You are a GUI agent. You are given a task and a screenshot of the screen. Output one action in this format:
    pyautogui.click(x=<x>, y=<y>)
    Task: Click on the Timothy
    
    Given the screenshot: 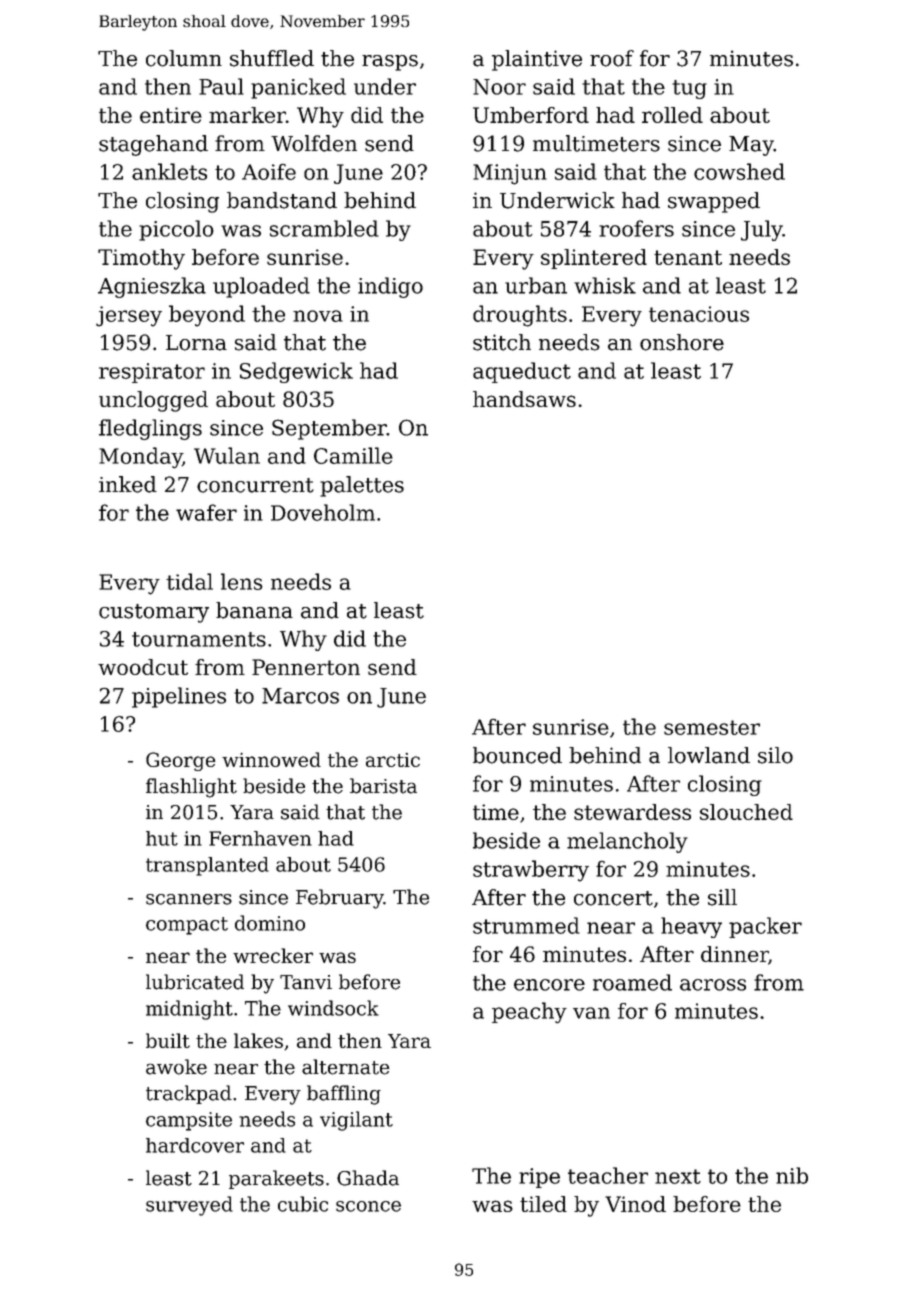 What is the action you would take?
    pyautogui.click(x=141, y=259)
